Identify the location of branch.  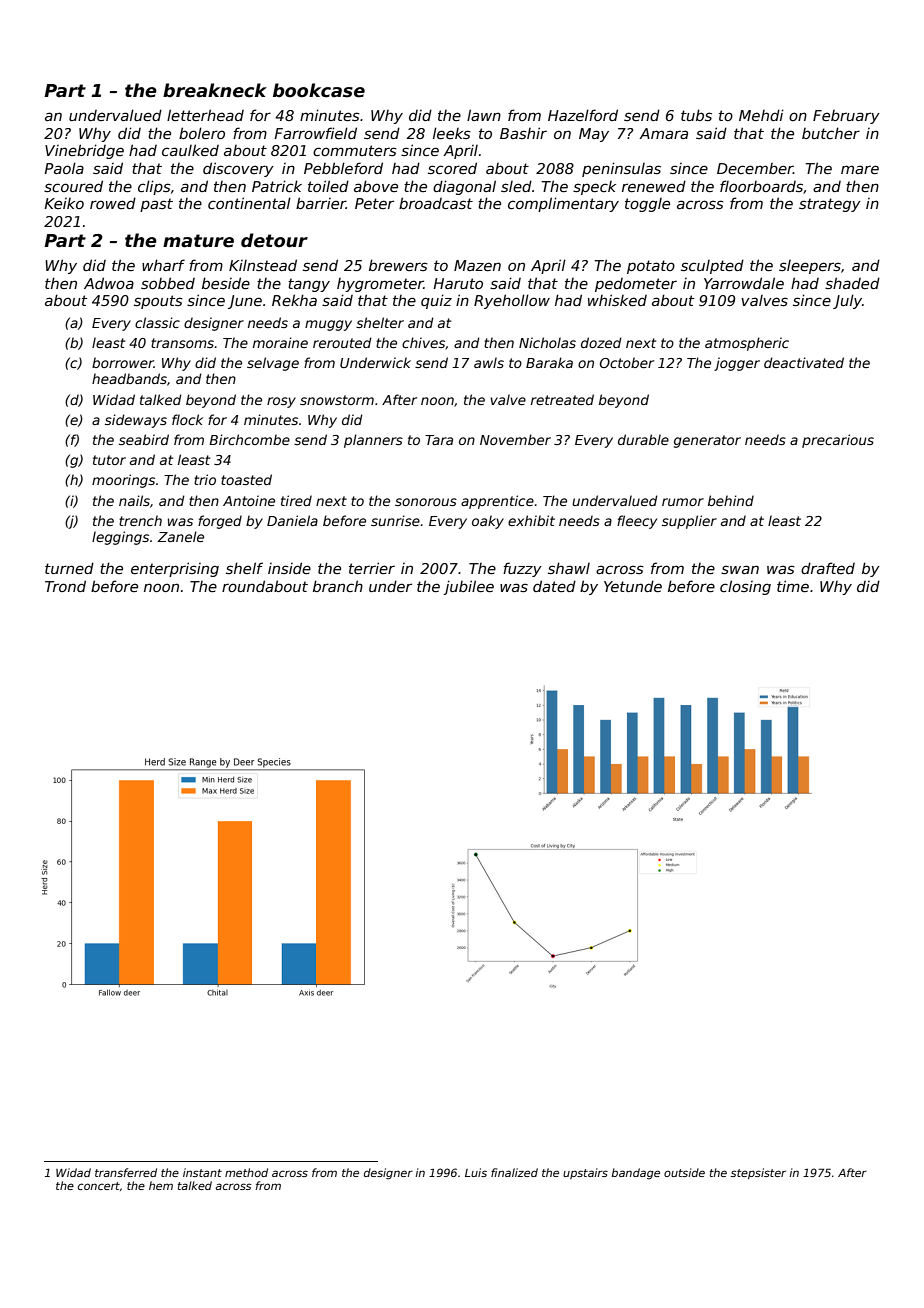
(338, 586).
